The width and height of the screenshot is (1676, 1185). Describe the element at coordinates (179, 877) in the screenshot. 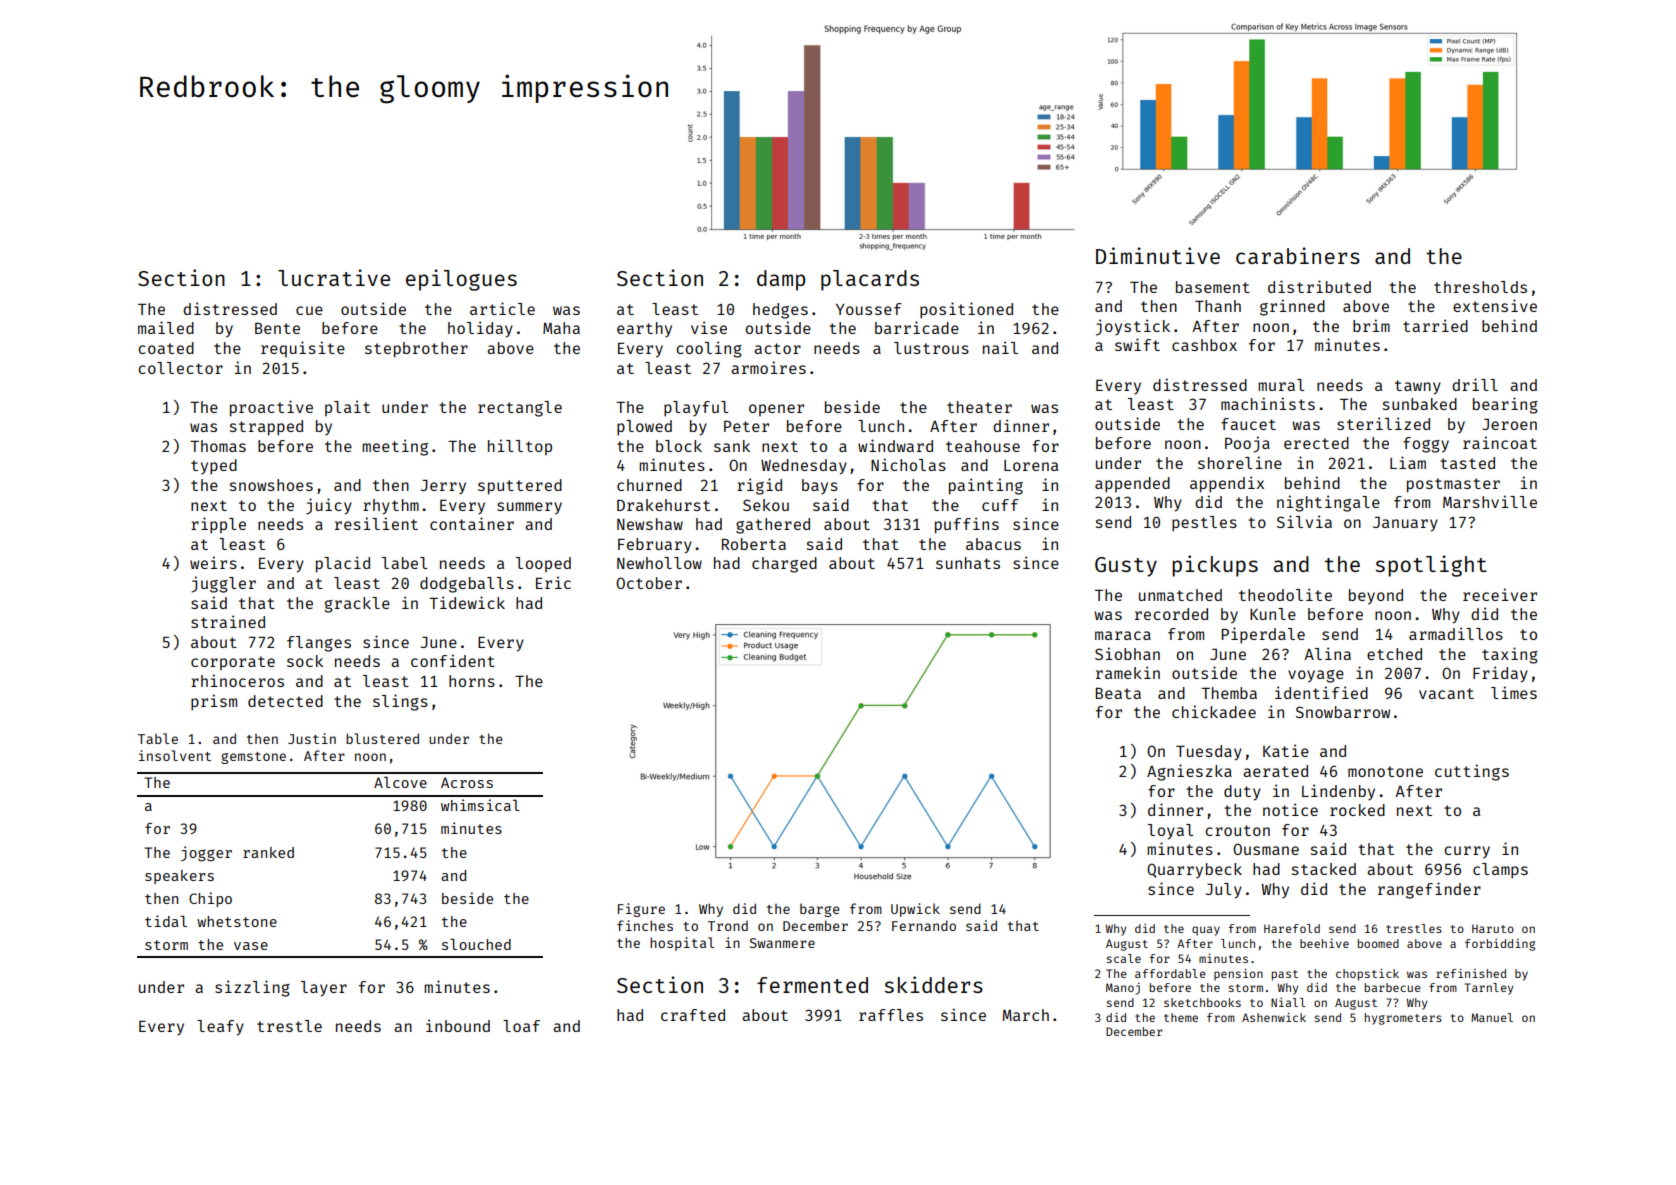

I see `speakers` at that location.
